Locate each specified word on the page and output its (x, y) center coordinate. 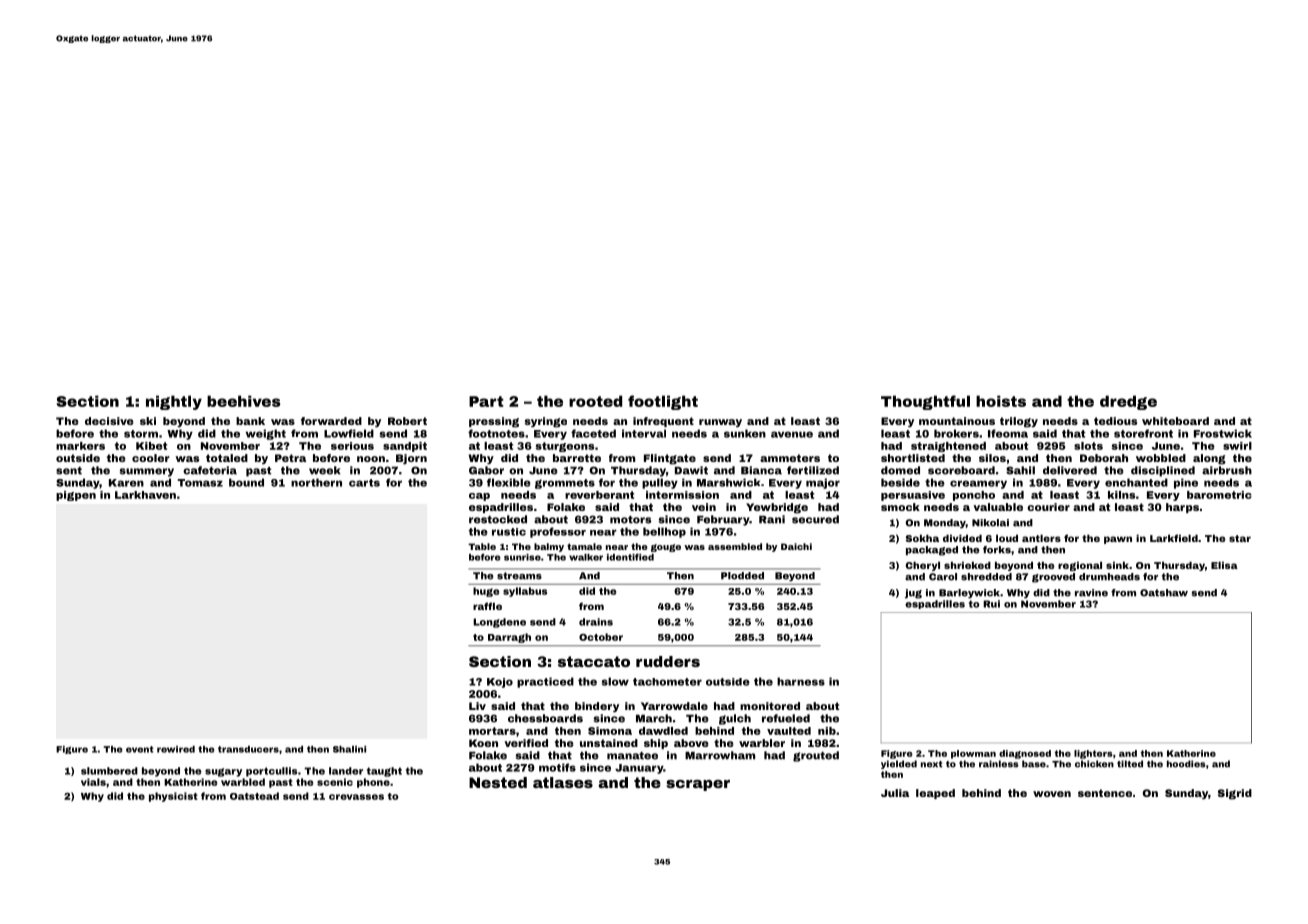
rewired (176, 749)
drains (596, 622)
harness (801, 681)
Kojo (500, 683)
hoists (1001, 401)
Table (482, 546)
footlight (663, 402)
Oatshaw (1164, 593)
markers (80, 446)
